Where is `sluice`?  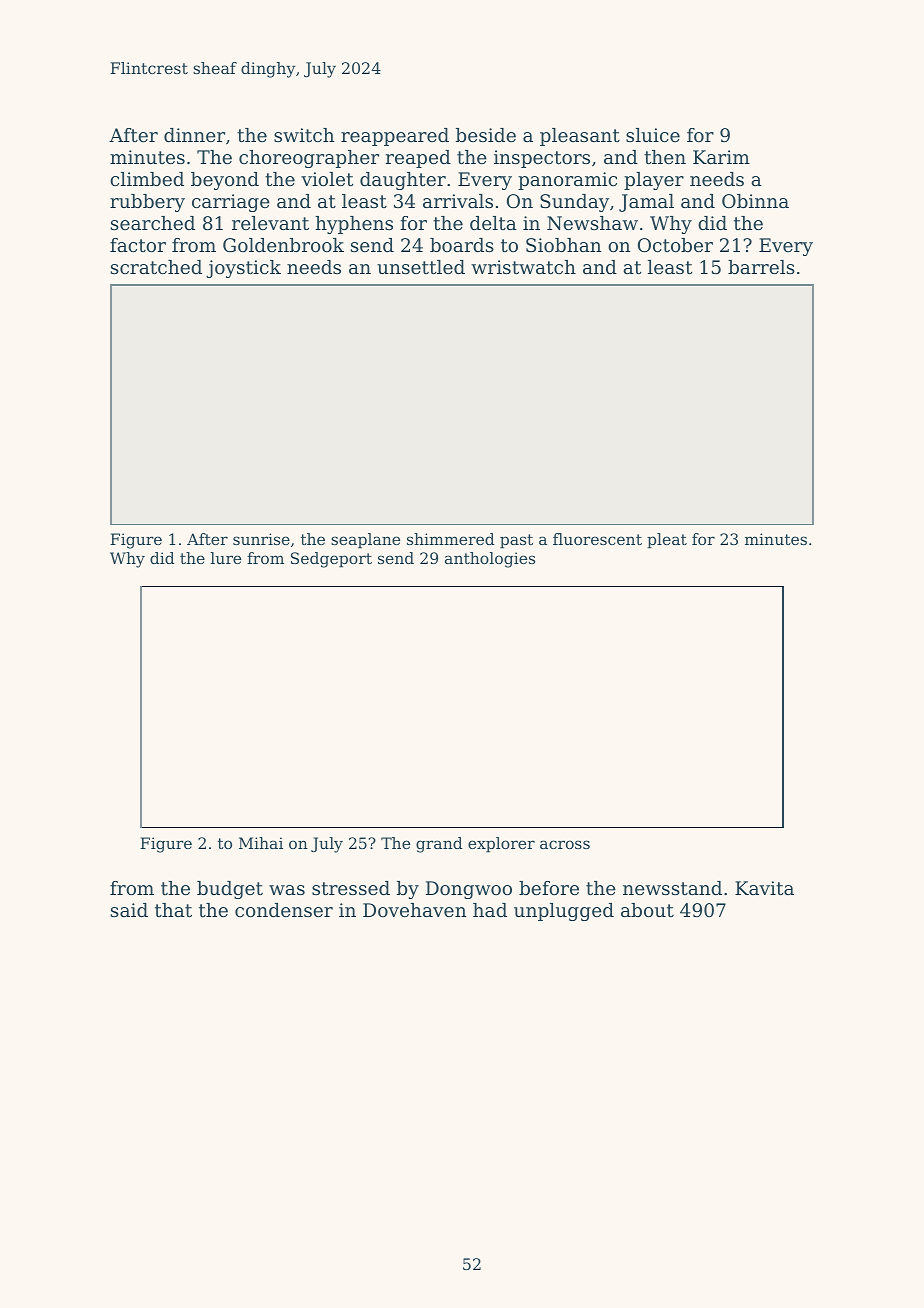 sluice is located at coordinates (653, 135).
